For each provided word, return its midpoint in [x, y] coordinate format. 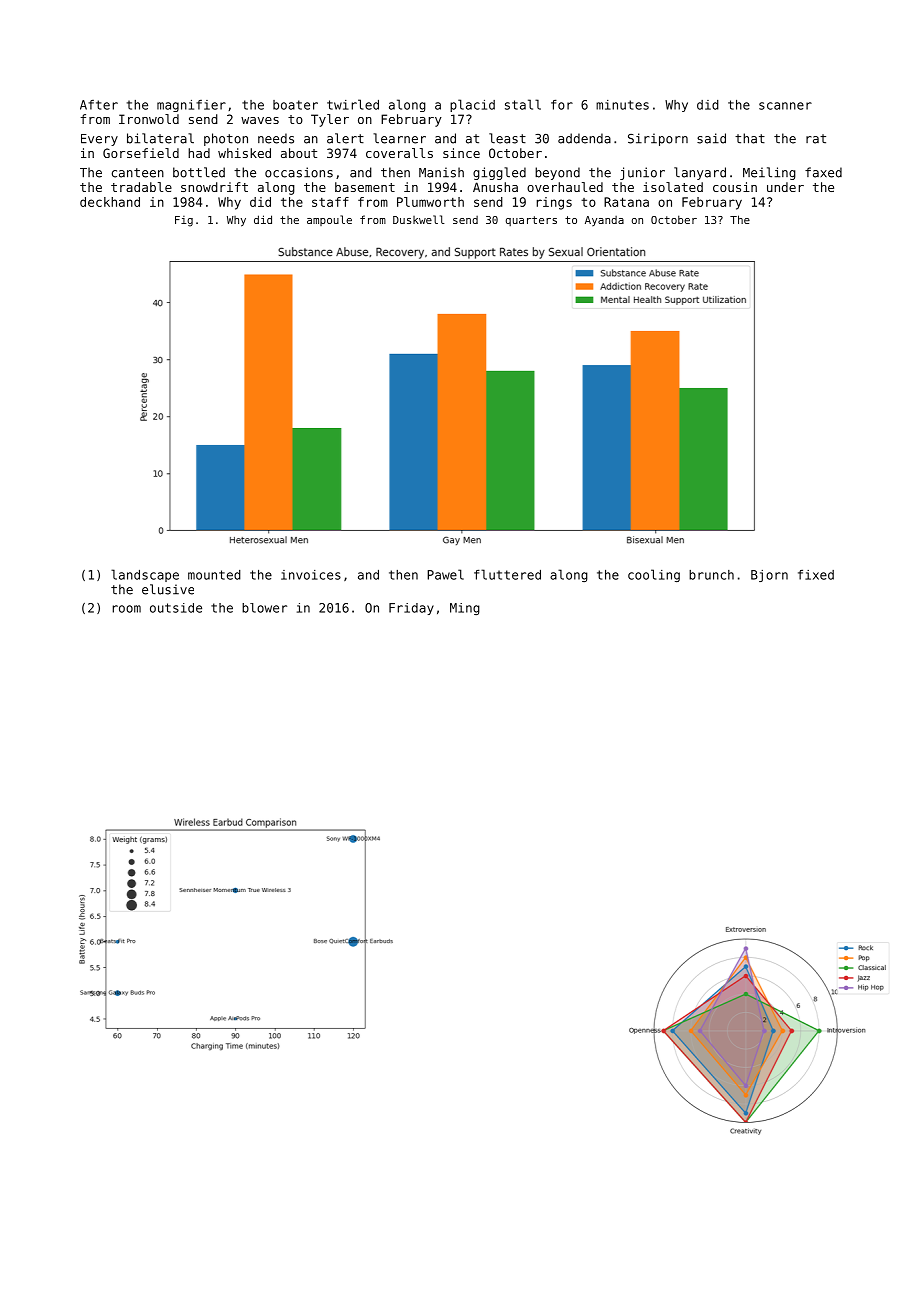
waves [260, 120]
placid [472, 105]
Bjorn [769, 576]
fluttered [507, 574]
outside [176, 608]
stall [523, 104]
